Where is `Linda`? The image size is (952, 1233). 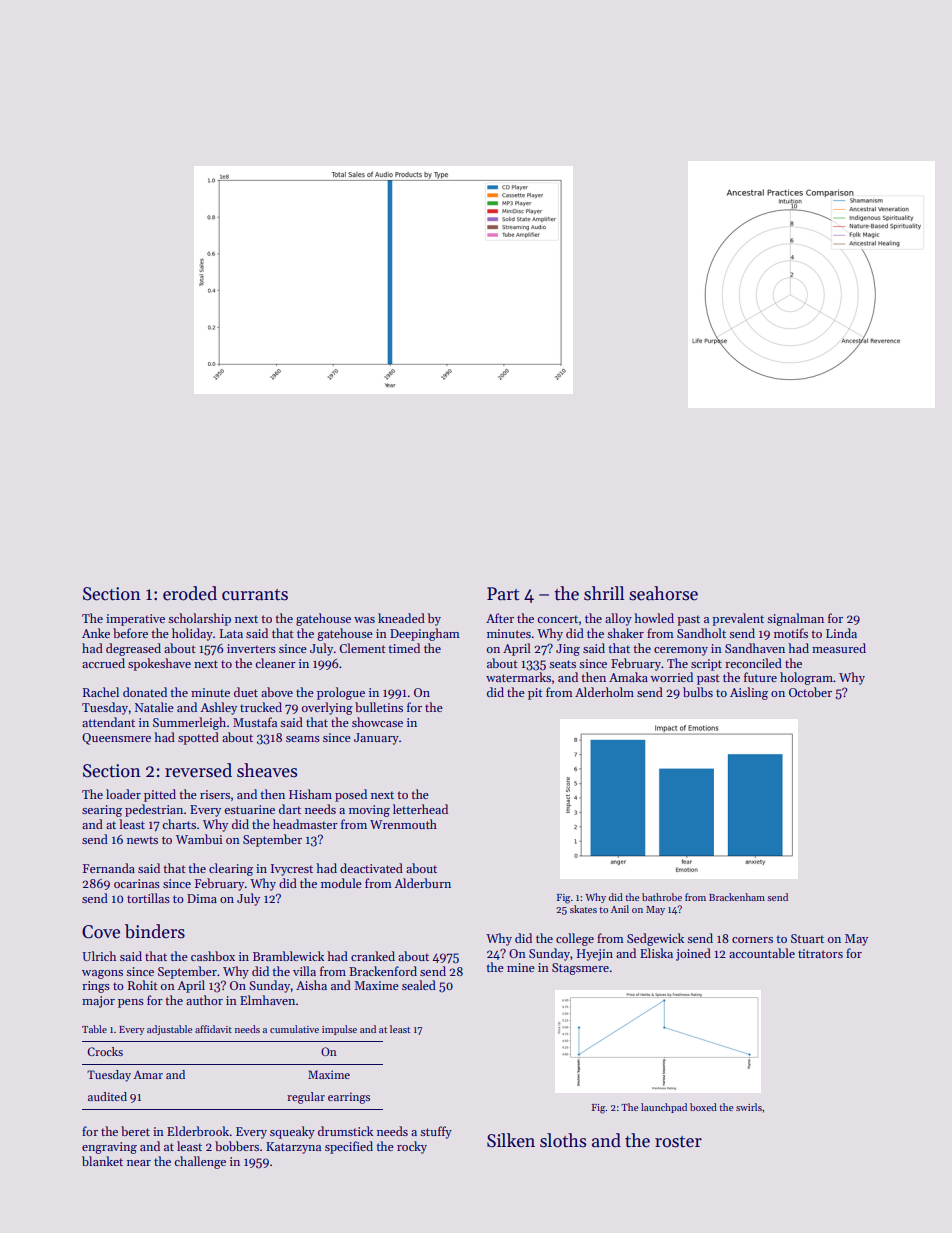
Linda is located at coordinates (841, 633).
